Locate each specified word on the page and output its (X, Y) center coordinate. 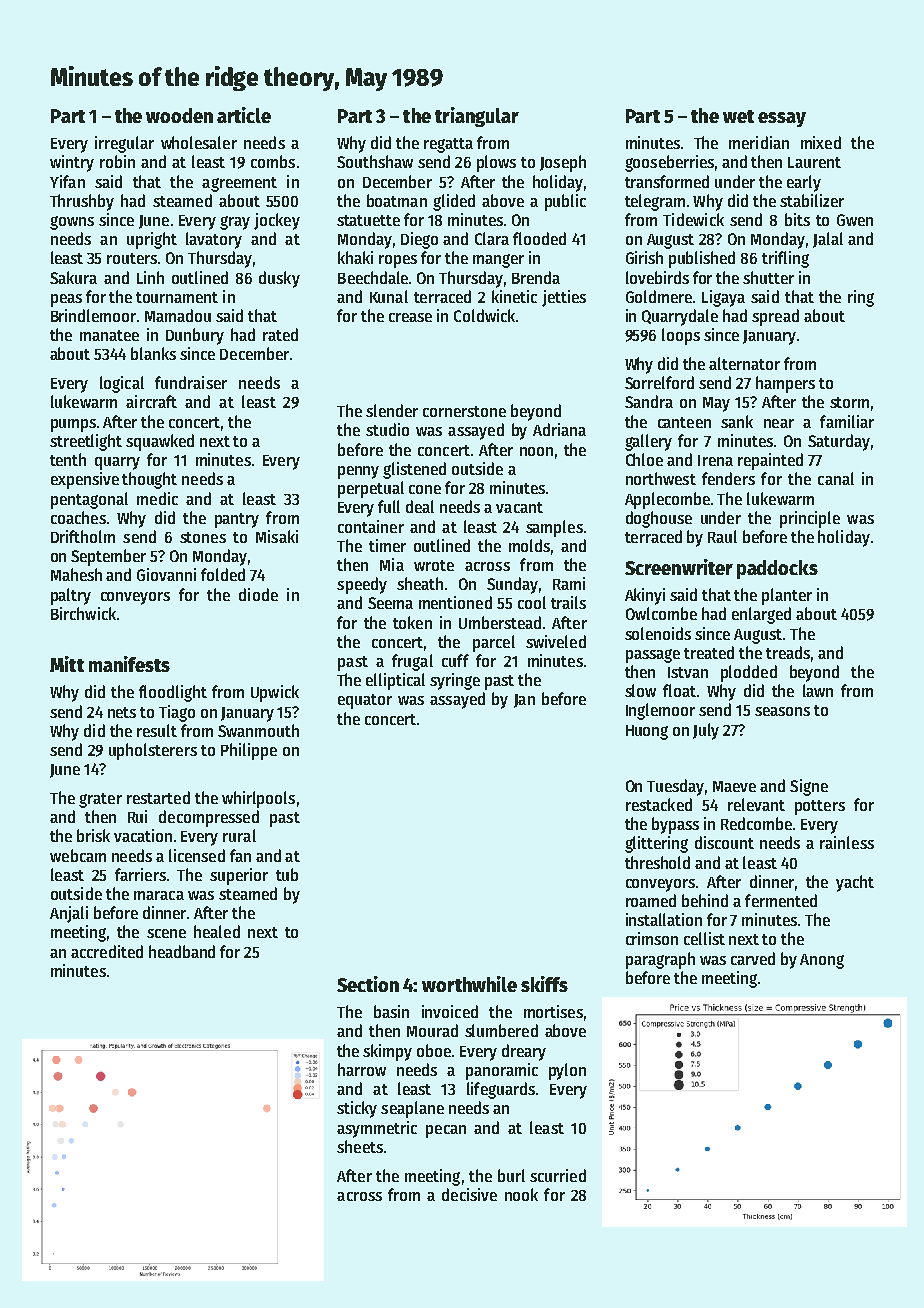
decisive (469, 1194)
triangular (477, 117)
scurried (558, 1175)
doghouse (659, 519)
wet (738, 116)
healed (217, 931)
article (244, 115)
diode (258, 594)
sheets (360, 1146)
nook (521, 1194)
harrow (362, 1069)
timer (387, 545)
